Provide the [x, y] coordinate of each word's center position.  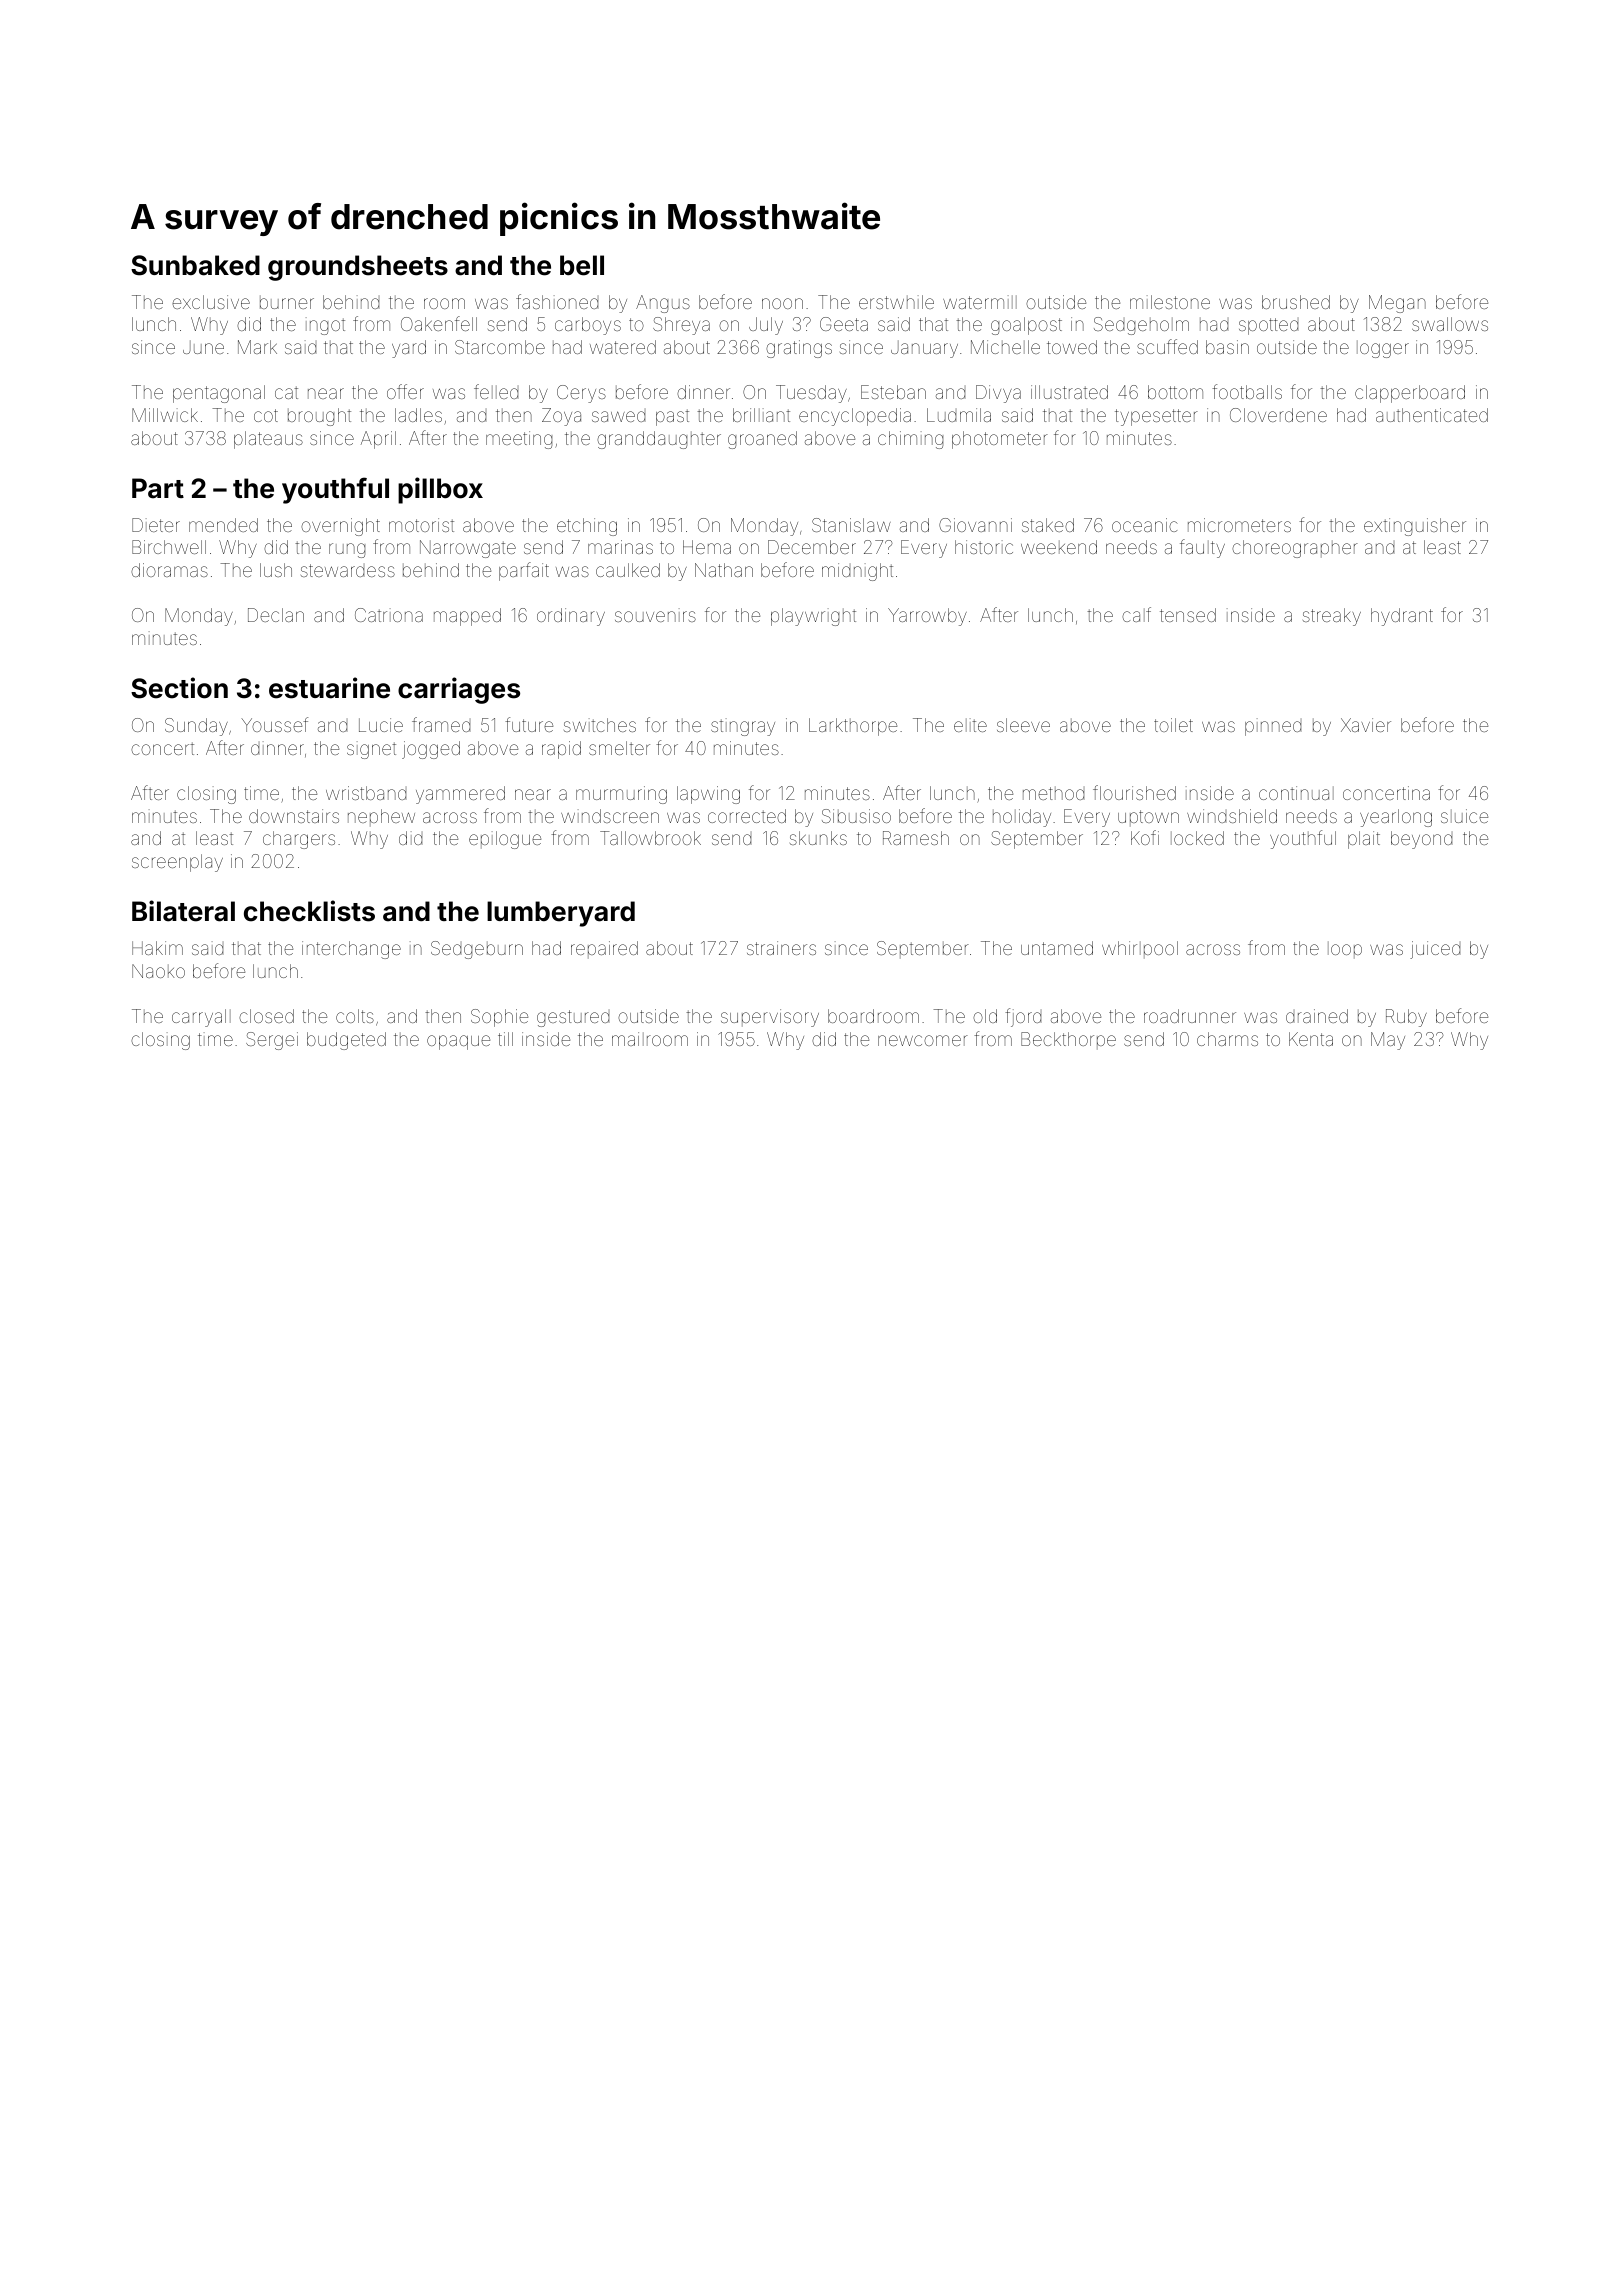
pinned [1273, 727]
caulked [628, 570]
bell [582, 265]
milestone [1170, 302]
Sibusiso [856, 816]
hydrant [1402, 617]
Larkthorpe [853, 727]
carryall [201, 1018]
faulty [1202, 548]
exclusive [211, 302]
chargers [299, 840]
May [1388, 1041]
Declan [276, 615]
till [505, 1039]
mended [223, 525]
